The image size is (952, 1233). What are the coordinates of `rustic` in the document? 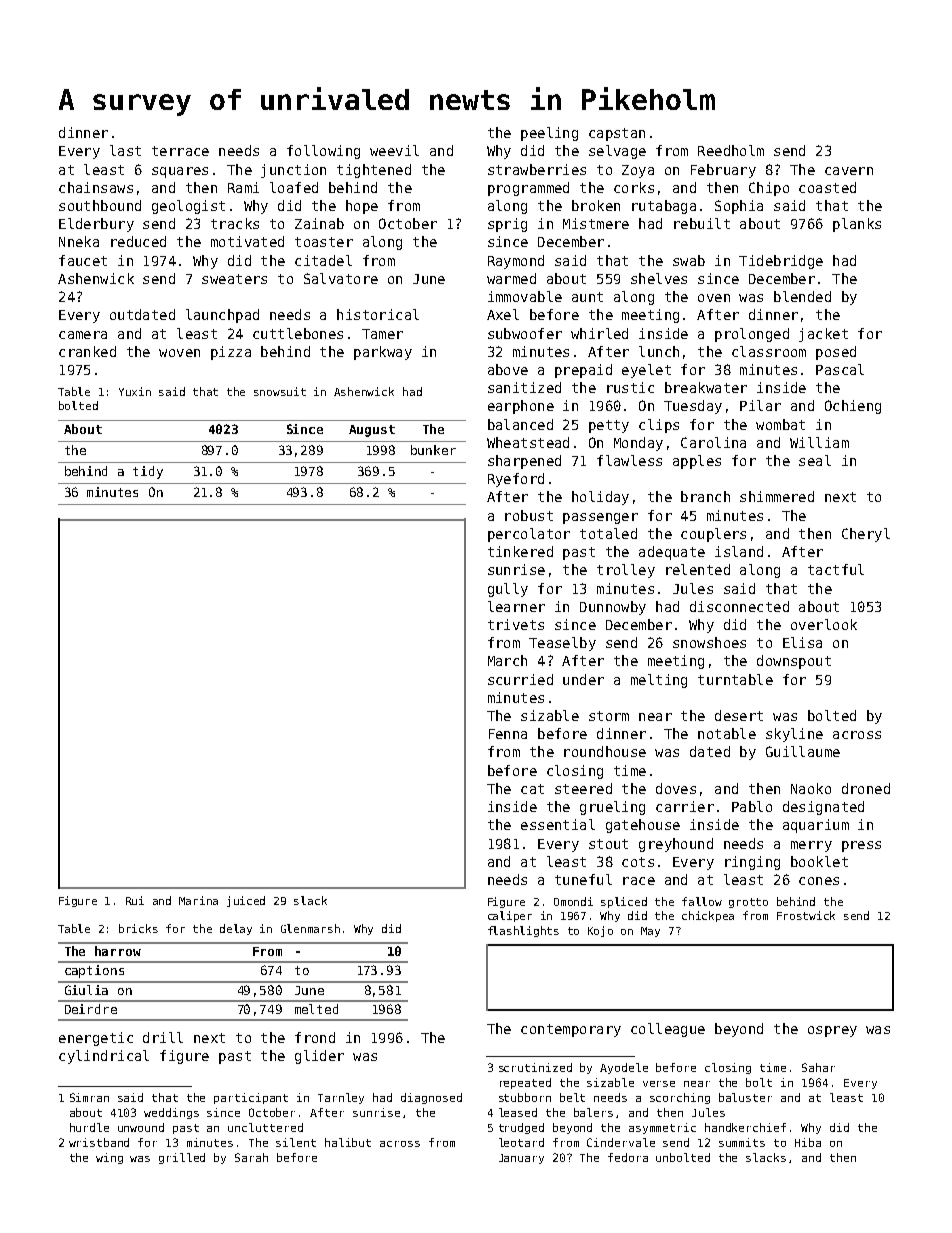 It's located at (630, 387).
